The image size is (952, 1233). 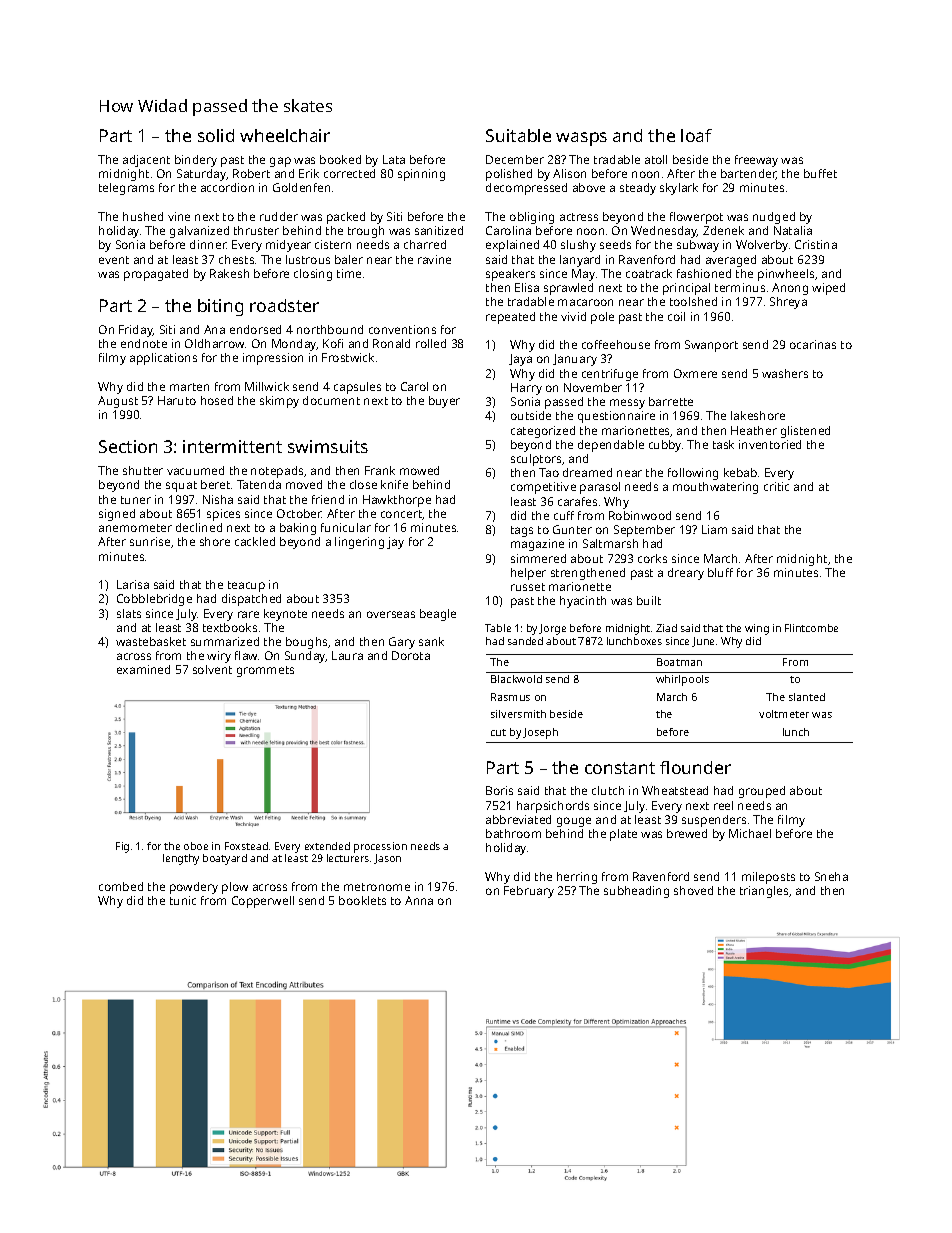 What do you see at coordinates (136, 500) in the screenshot?
I see `tuner` at bounding box center [136, 500].
